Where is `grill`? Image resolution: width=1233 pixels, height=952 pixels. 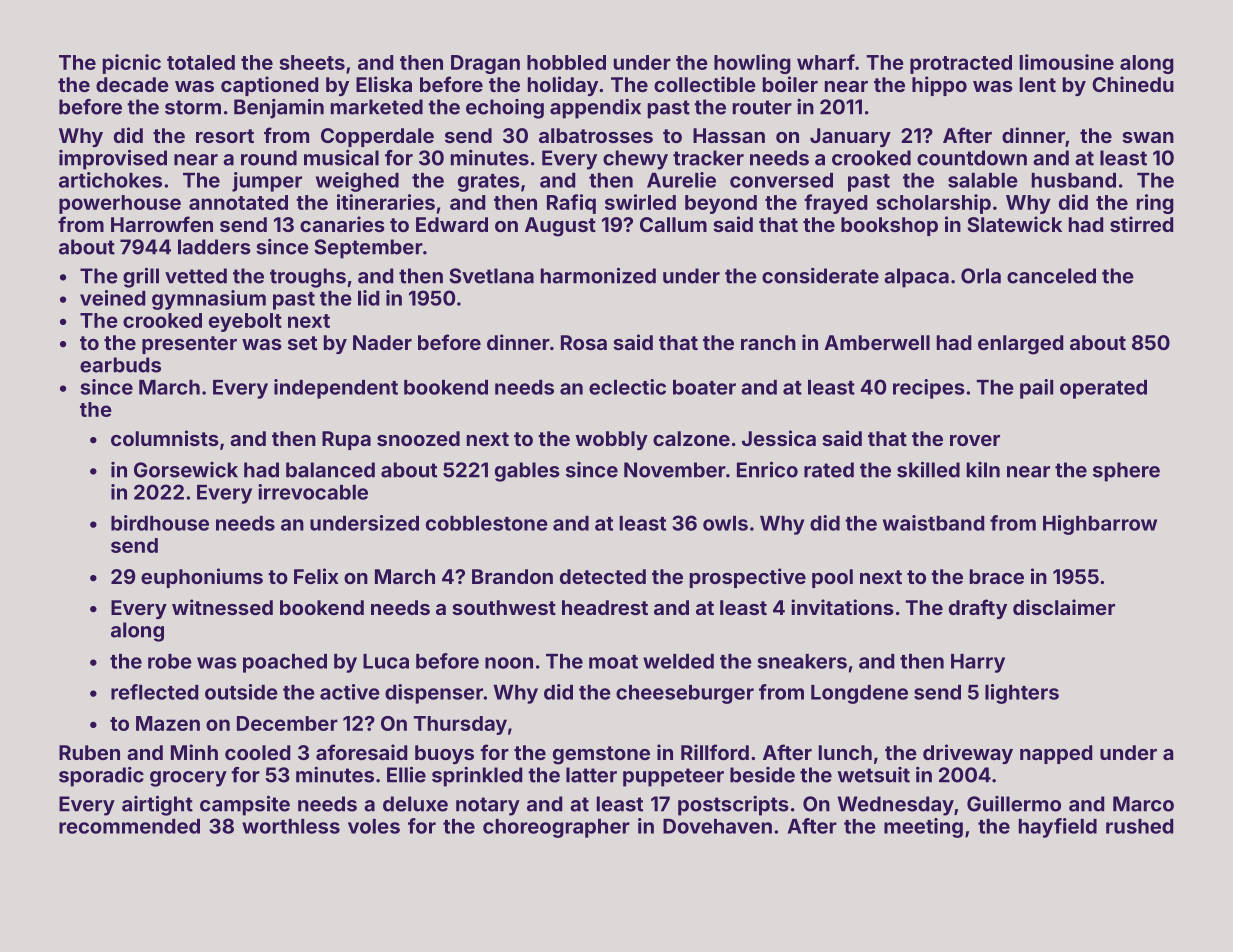 grill is located at coordinates (141, 277).
